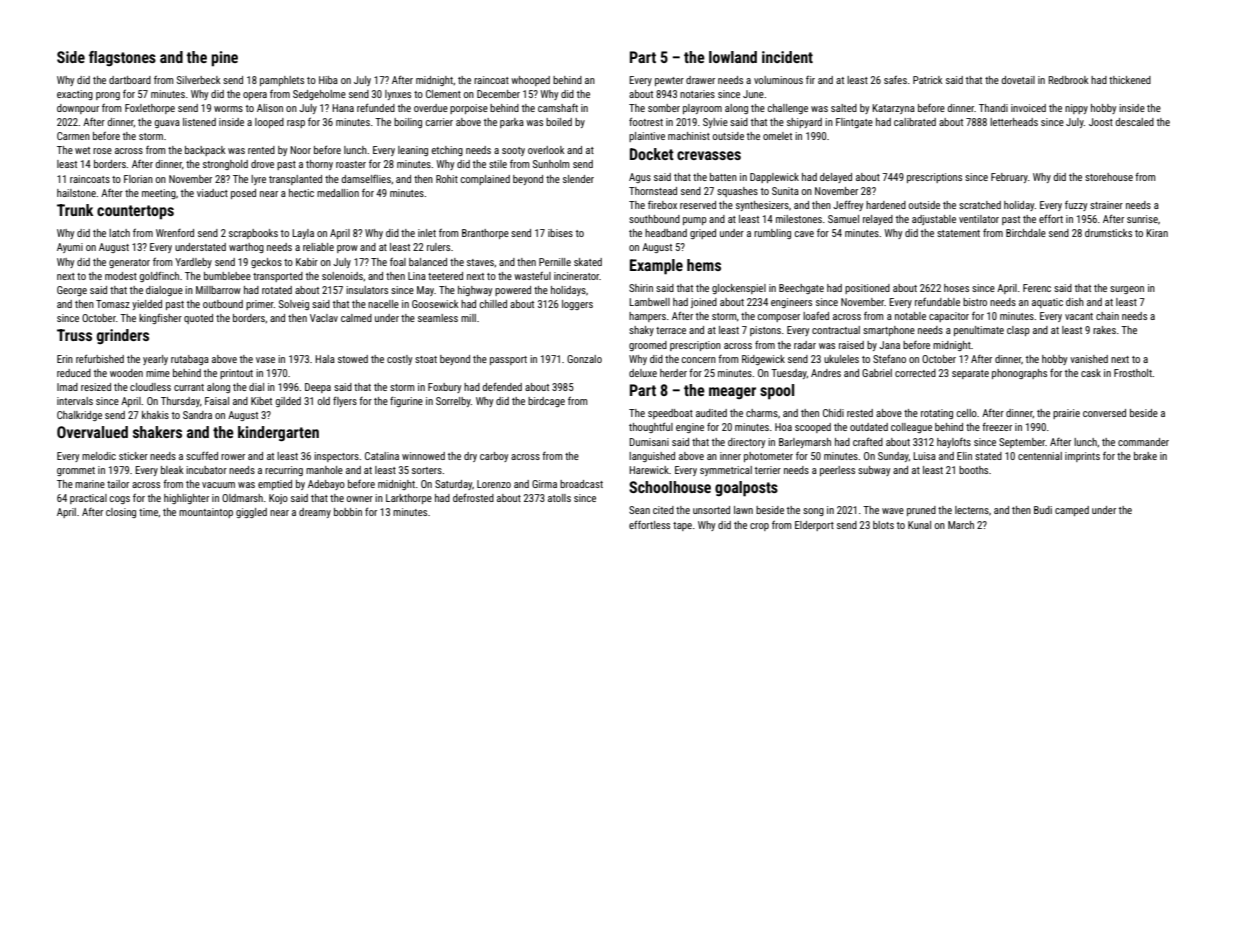  I want to click on fuzzy, so click(1076, 205).
